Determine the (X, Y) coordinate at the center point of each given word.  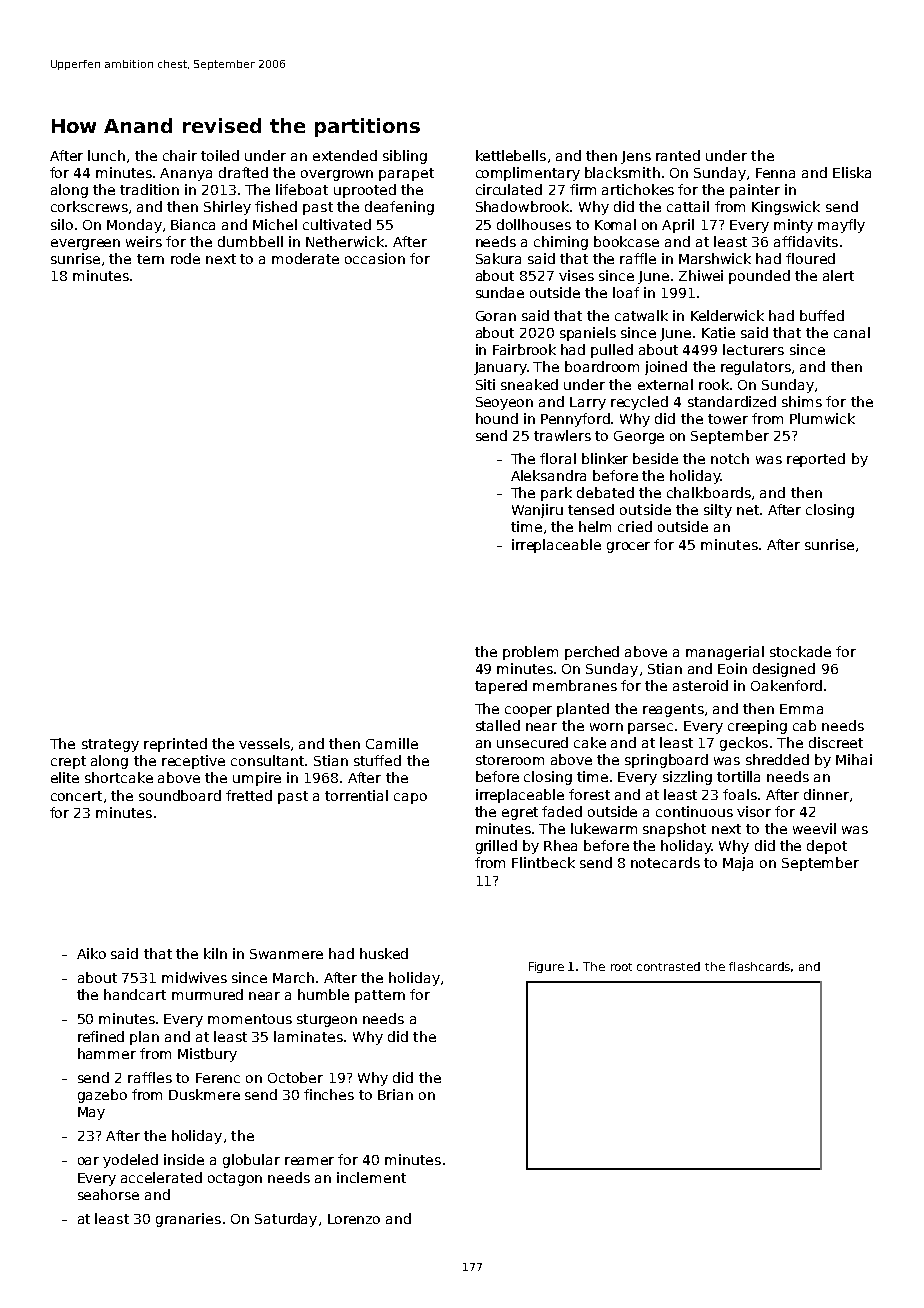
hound (497, 418)
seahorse (108, 1194)
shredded (777, 759)
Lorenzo (354, 1219)
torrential (356, 795)
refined (101, 1036)
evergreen (85, 244)
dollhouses (534, 224)
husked (384, 953)
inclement (371, 1177)
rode (185, 258)
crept (68, 762)
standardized (732, 401)
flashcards (759, 966)
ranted (678, 155)
